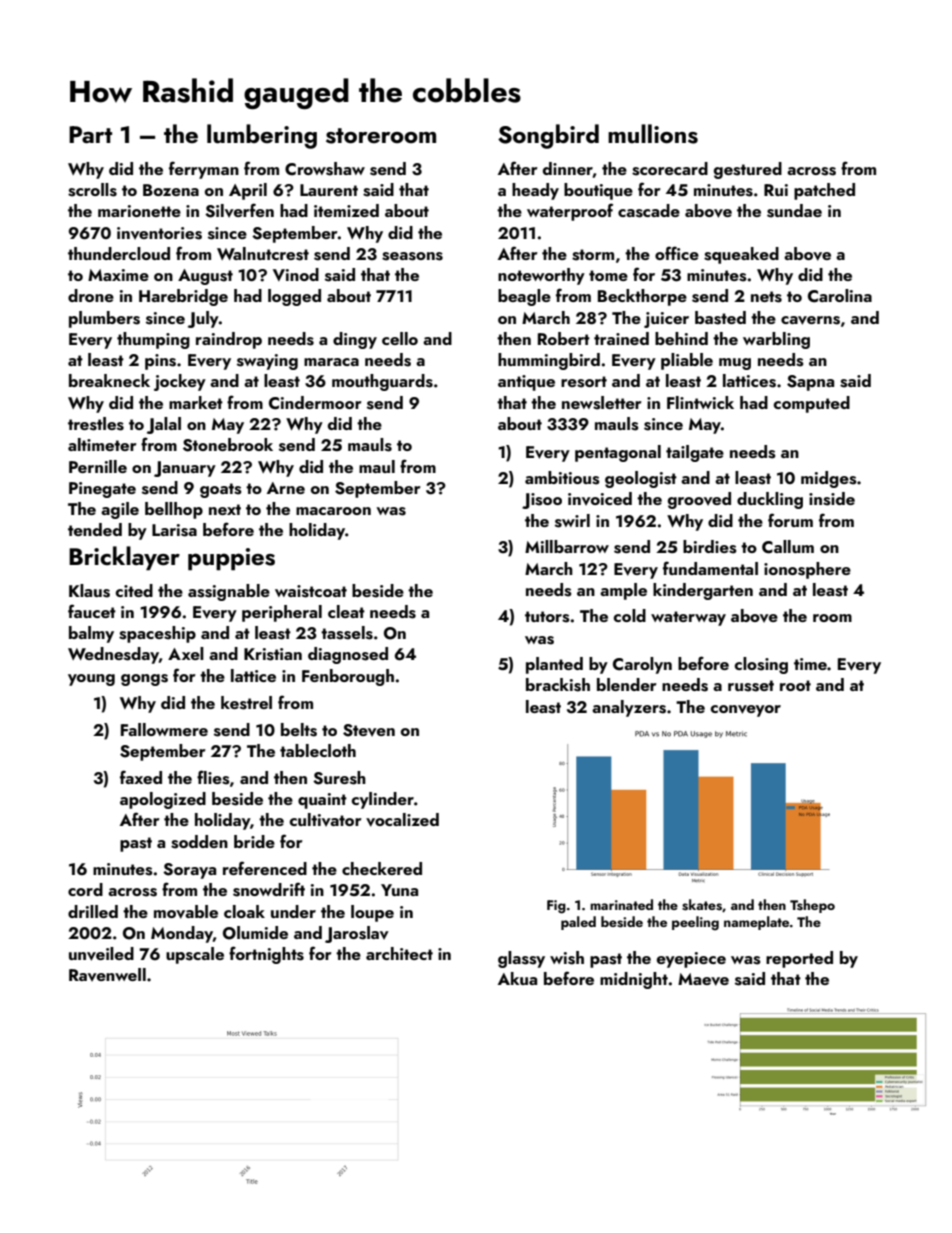  Describe the element at coordinates (90, 134) in the screenshot. I see `Part` at that location.
